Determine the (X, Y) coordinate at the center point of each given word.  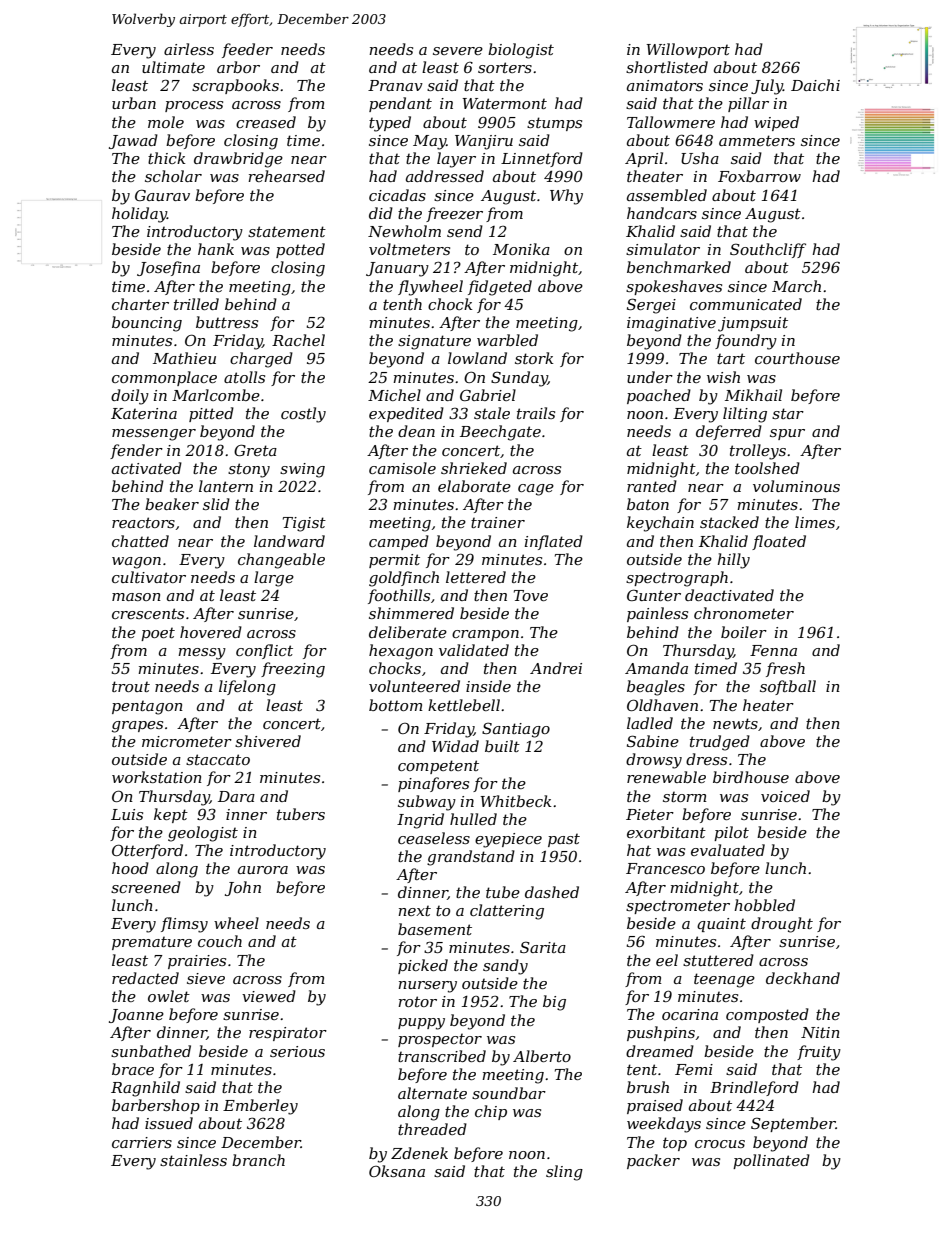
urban (134, 103)
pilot (731, 833)
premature (152, 943)
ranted (652, 486)
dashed (552, 892)
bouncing (147, 324)
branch (258, 1160)
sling (564, 1173)
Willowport (688, 50)
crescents (148, 613)
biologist (521, 51)
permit (394, 561)
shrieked (474, 468)
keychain (660, 524)
